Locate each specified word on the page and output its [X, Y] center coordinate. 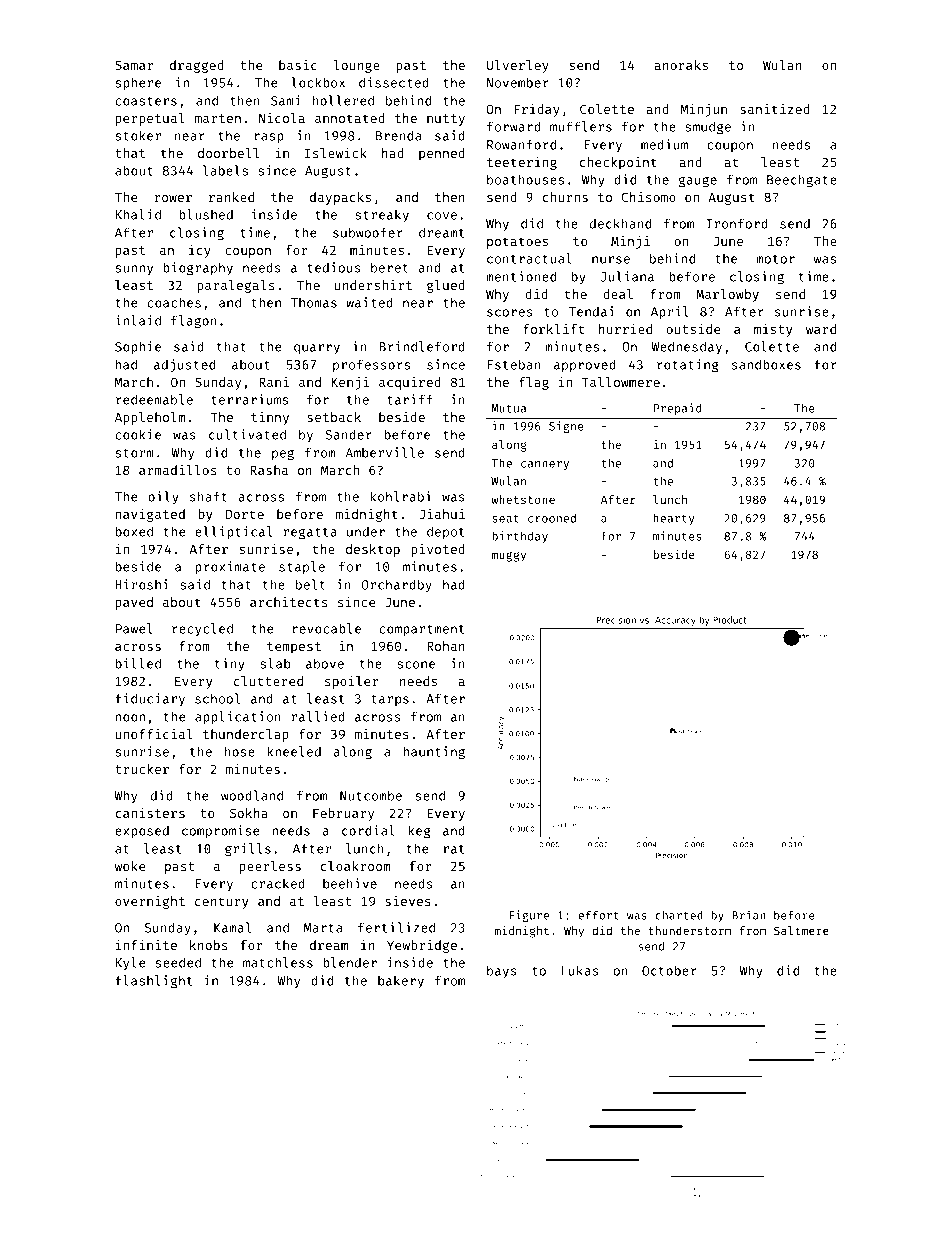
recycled [202, 629]
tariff [410, 399]
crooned [552, 518]
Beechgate [802, 181]
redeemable [154, 399]
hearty [674, 519]
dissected [394, 82]
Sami [286, 100]
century [222, 903]
